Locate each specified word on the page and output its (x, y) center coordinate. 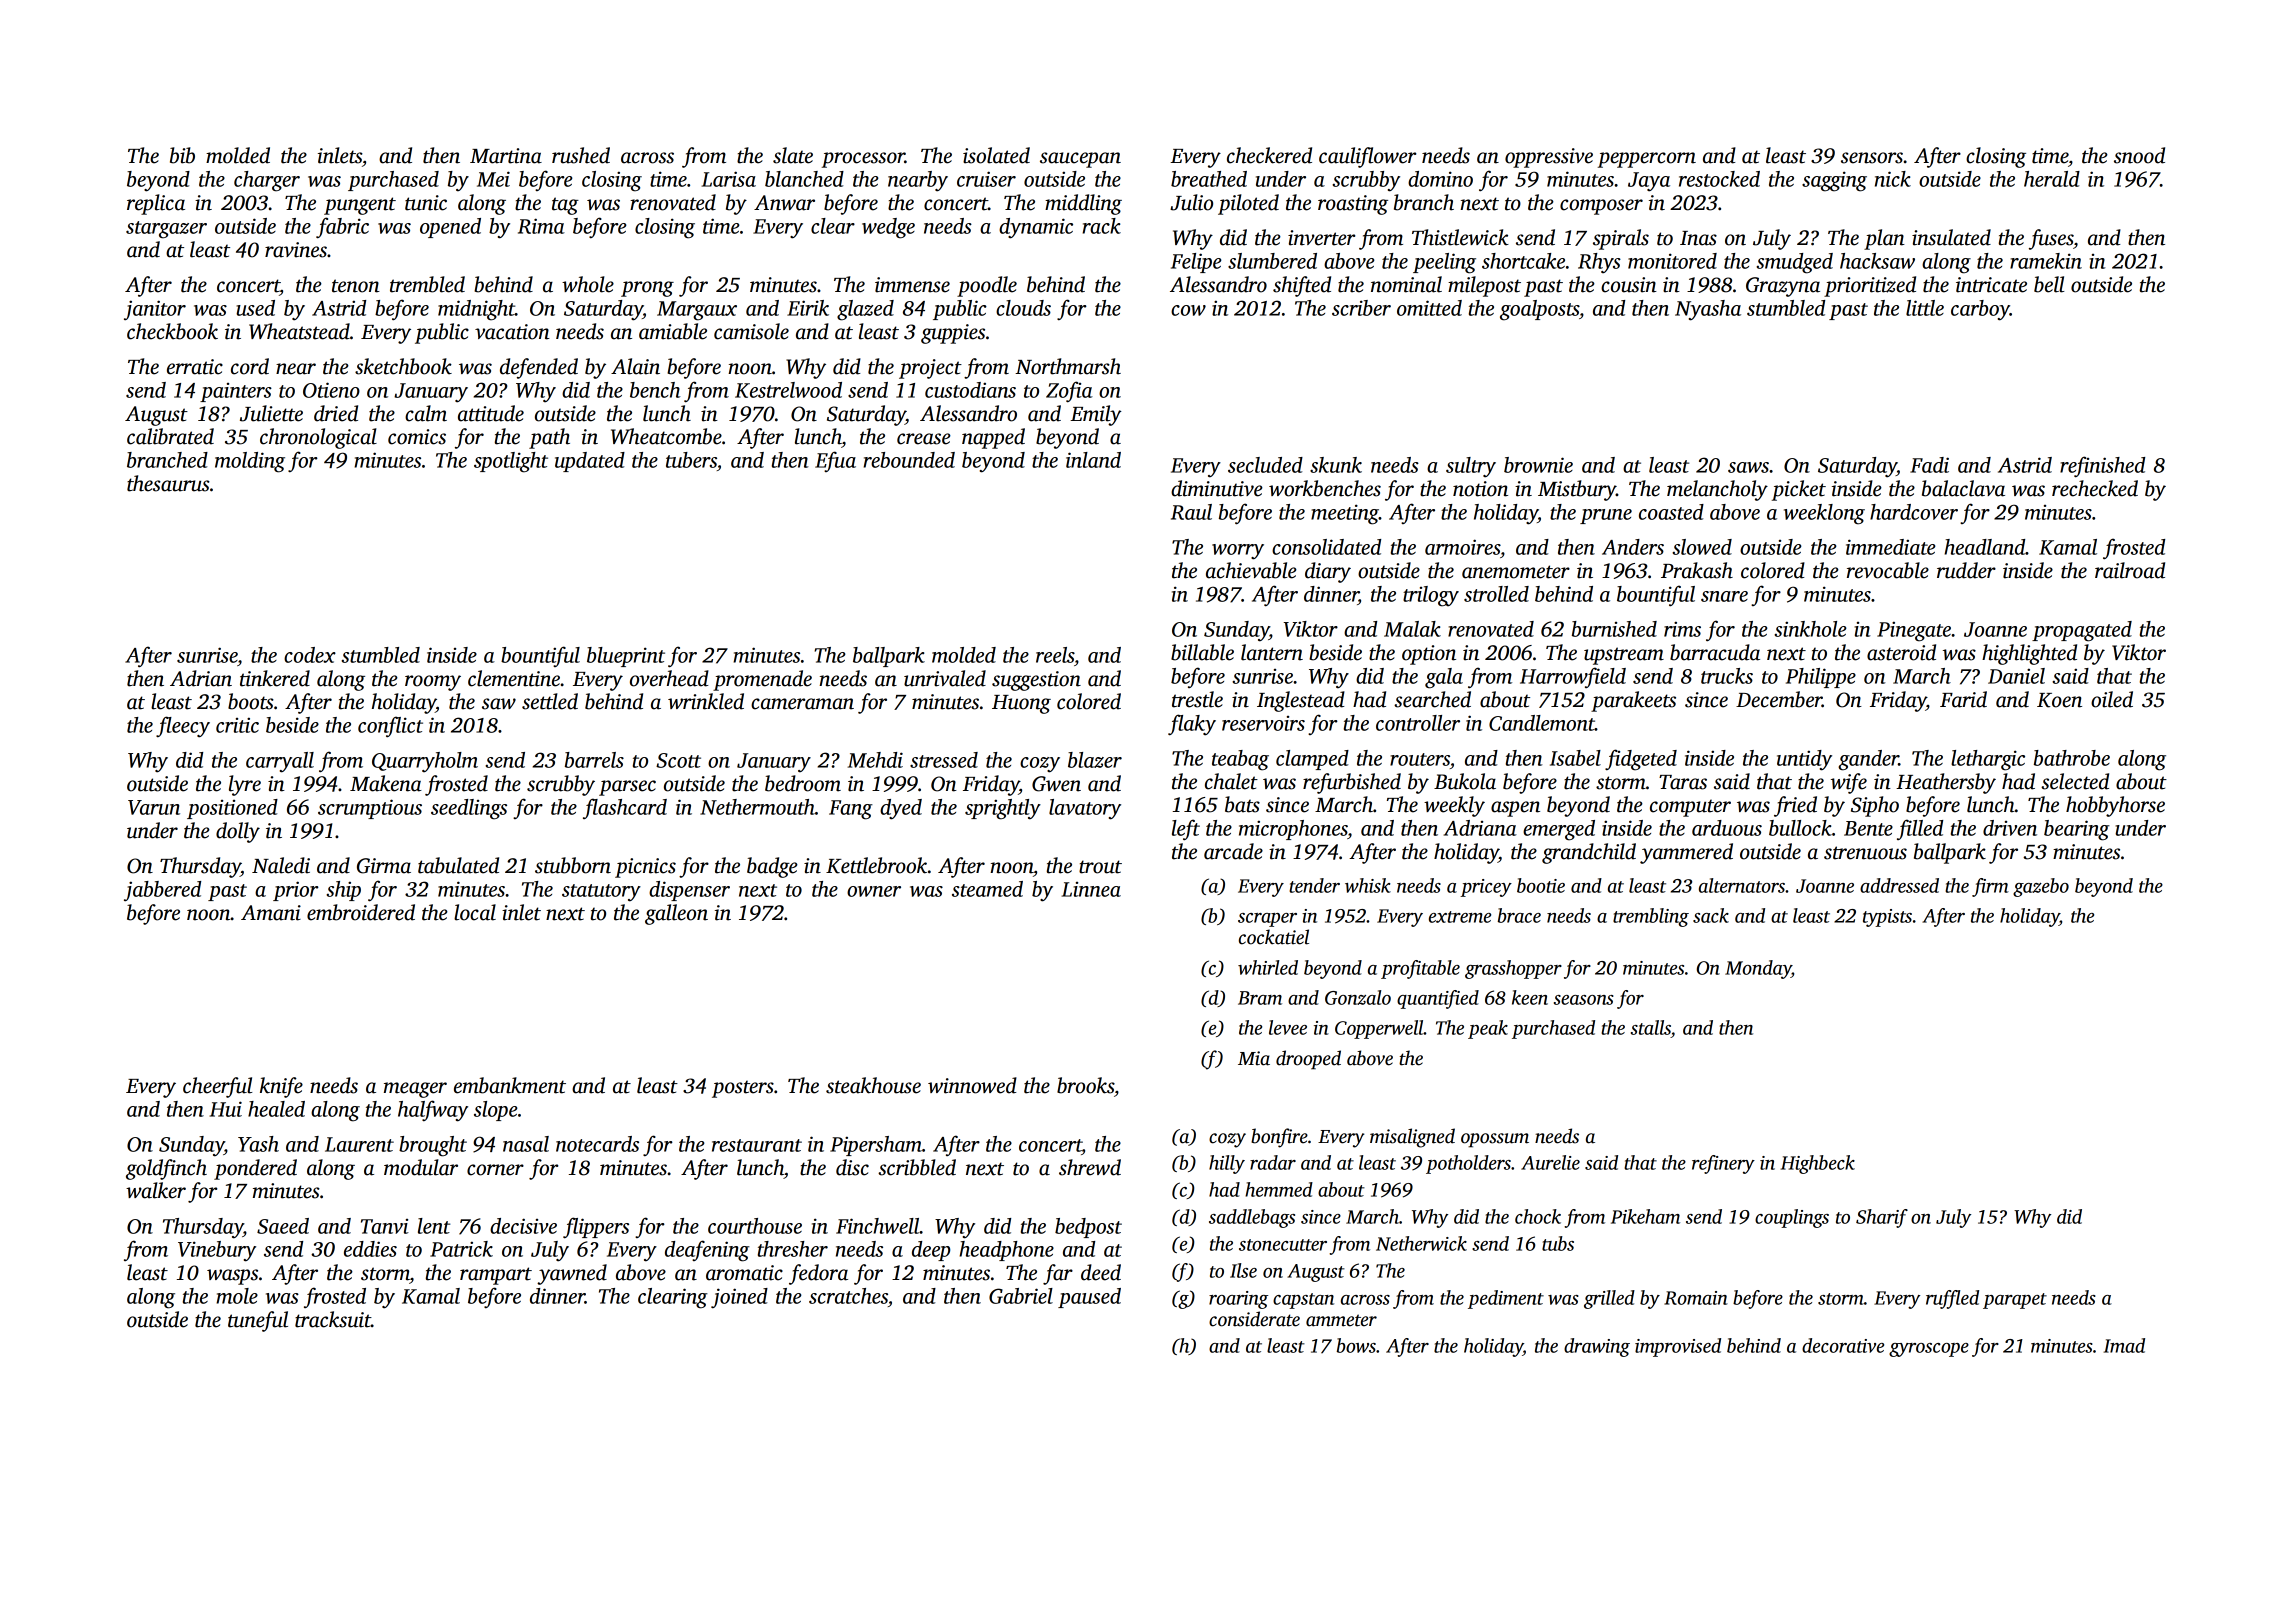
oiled (2112, 699)
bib (182, 155)
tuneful (258, 1321)
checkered (1269, 155)
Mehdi (875, 760)
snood (2139, 155)
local (475, 912)
